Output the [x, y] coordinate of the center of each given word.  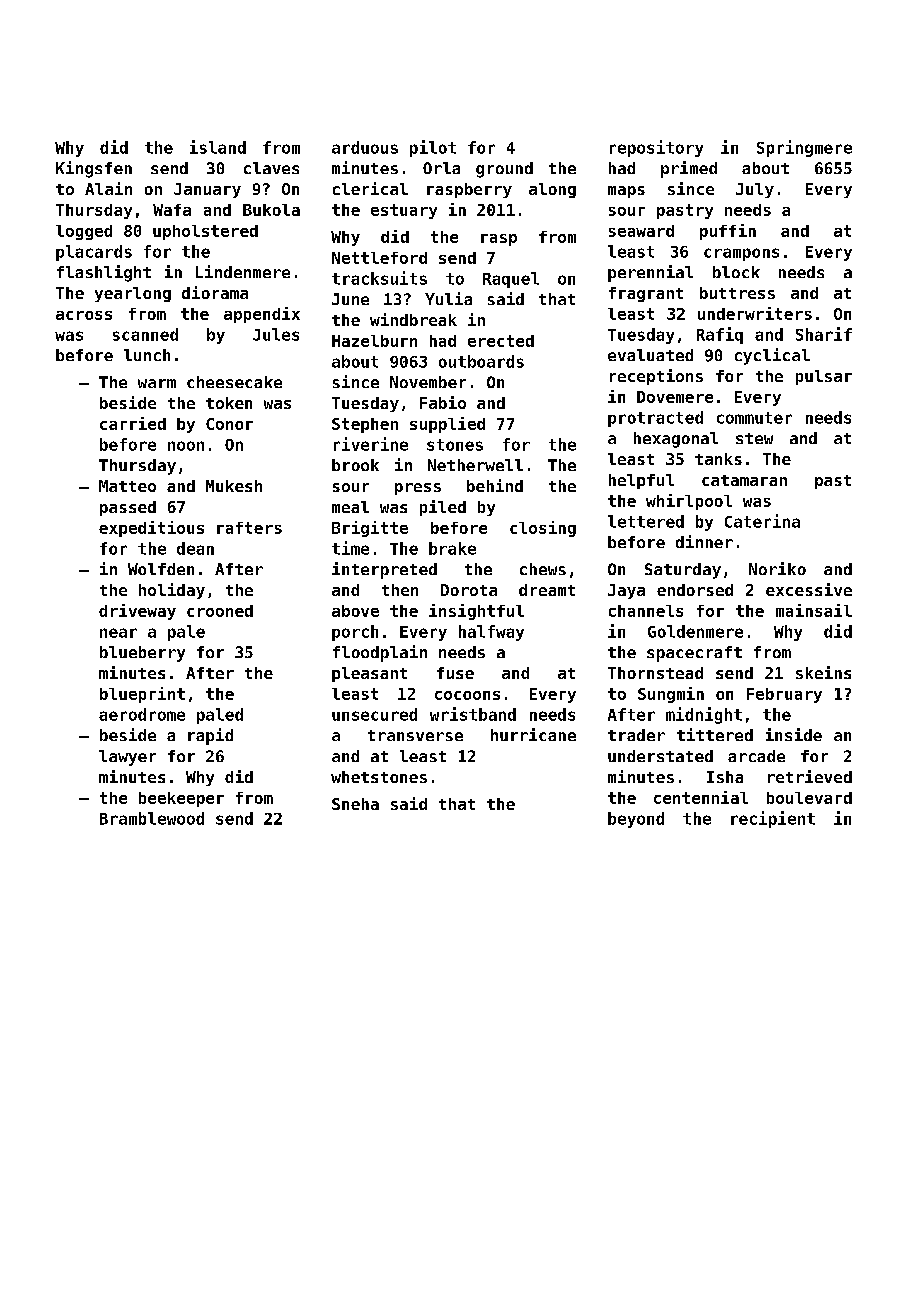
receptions [656, 377]
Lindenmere [243, 271]
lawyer [127, 758]
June [350, 299]
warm [157, 383]
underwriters [755, 313]
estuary [404, 211]
